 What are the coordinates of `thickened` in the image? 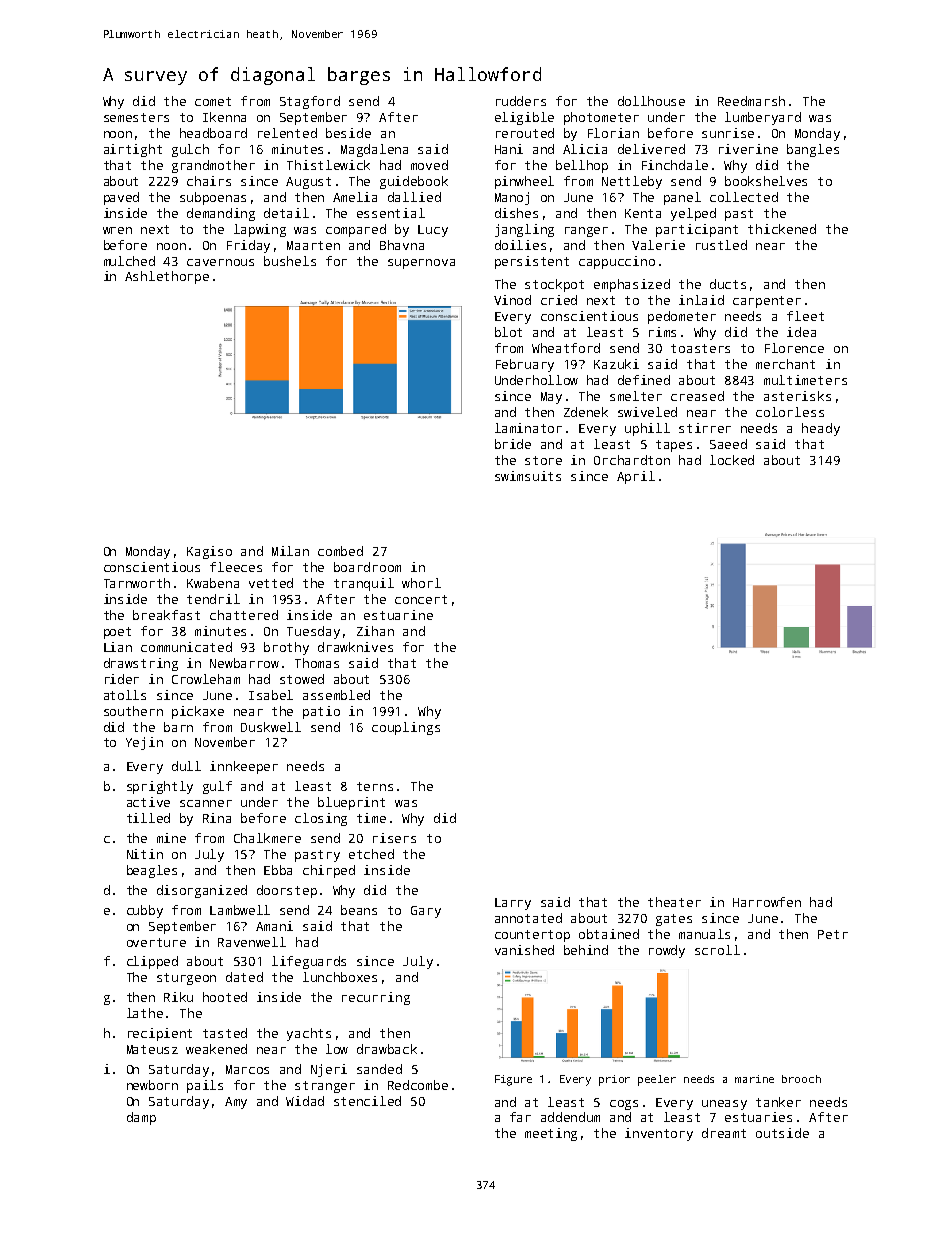 It's located at (782, 229).
